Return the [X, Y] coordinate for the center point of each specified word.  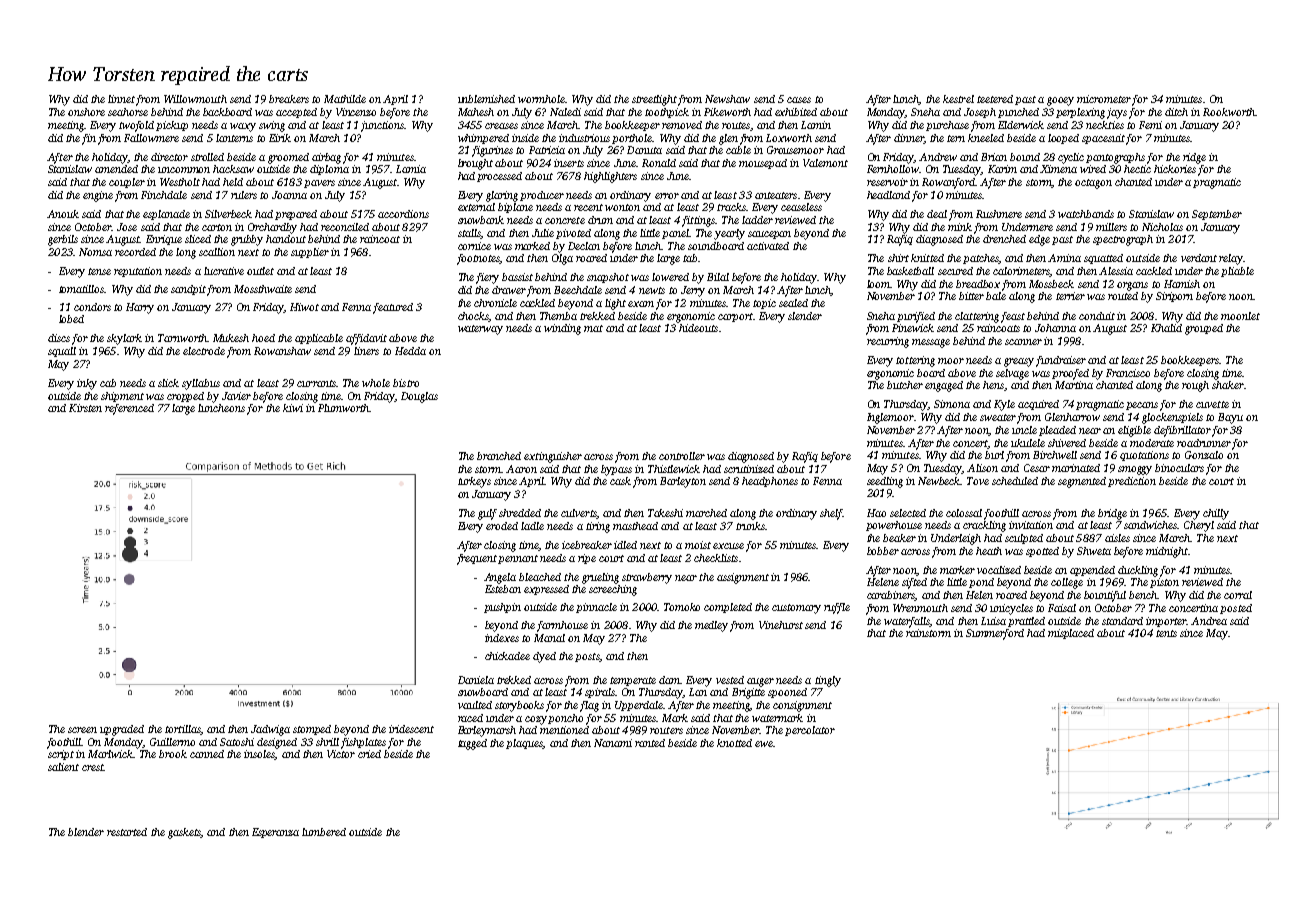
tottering [915, 361]
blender [86, 832]
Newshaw [727, 99]
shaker [1228, 385]
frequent [477, 559]
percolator [810, 731]
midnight [1167, 552]
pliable [1237, 272]
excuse [728, 546]
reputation [138, 272]
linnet [121, 99]
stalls [469, 234]
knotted [734, 743]
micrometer [1104, 99]
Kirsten [85, 408]
